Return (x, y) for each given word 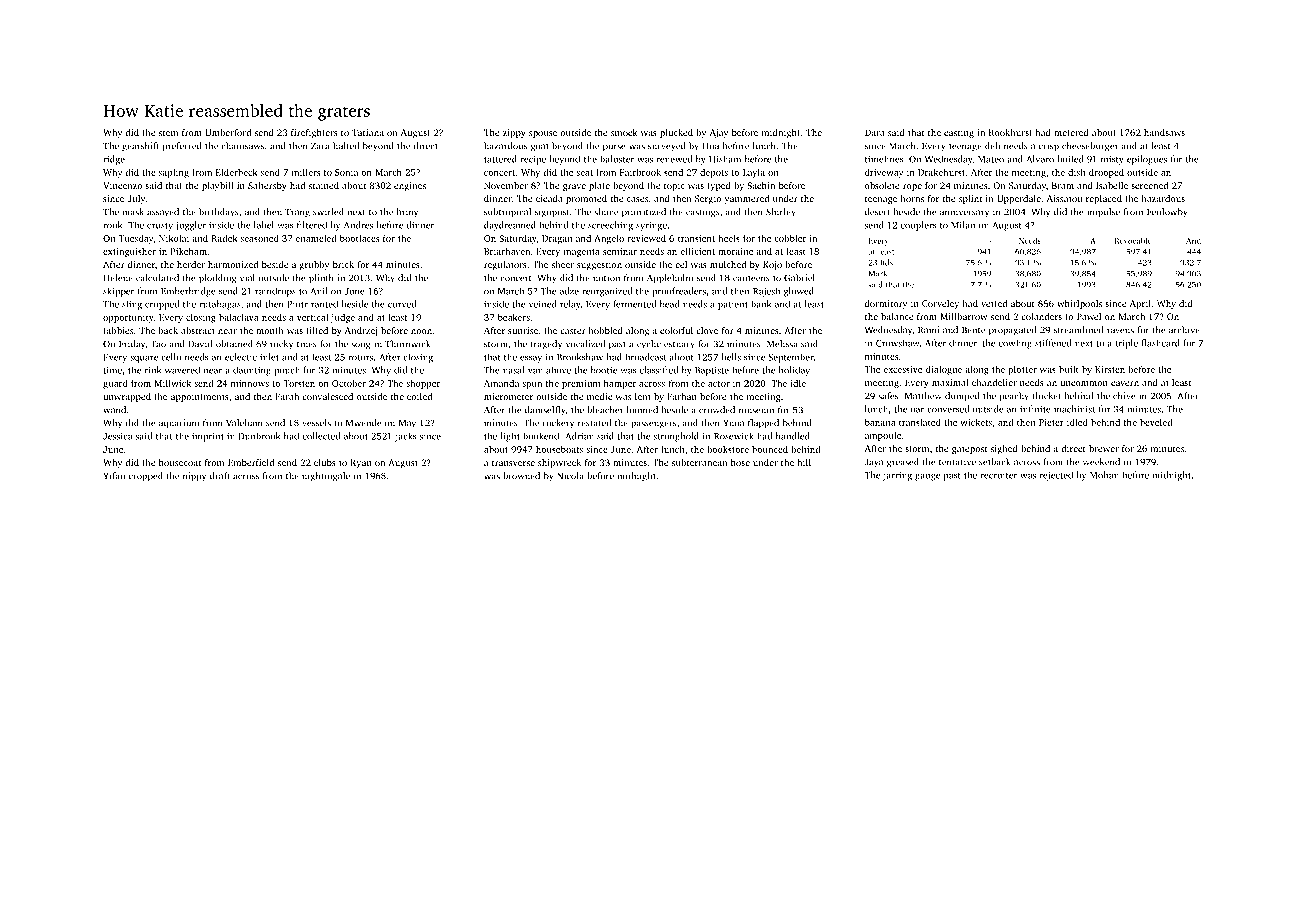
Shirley (781, 213)
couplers (918, 226)
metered (1071, 132)
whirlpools (1079, 304)
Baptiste (712, 371)
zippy (514, 133)
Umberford (228, 132)
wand (114, 410)
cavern (1125, 383)
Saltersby (267, 186)
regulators (505, 265)
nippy (194, 477)
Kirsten (1110, 369)
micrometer (508, 396)
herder (191, 264)
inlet (269, 357)
